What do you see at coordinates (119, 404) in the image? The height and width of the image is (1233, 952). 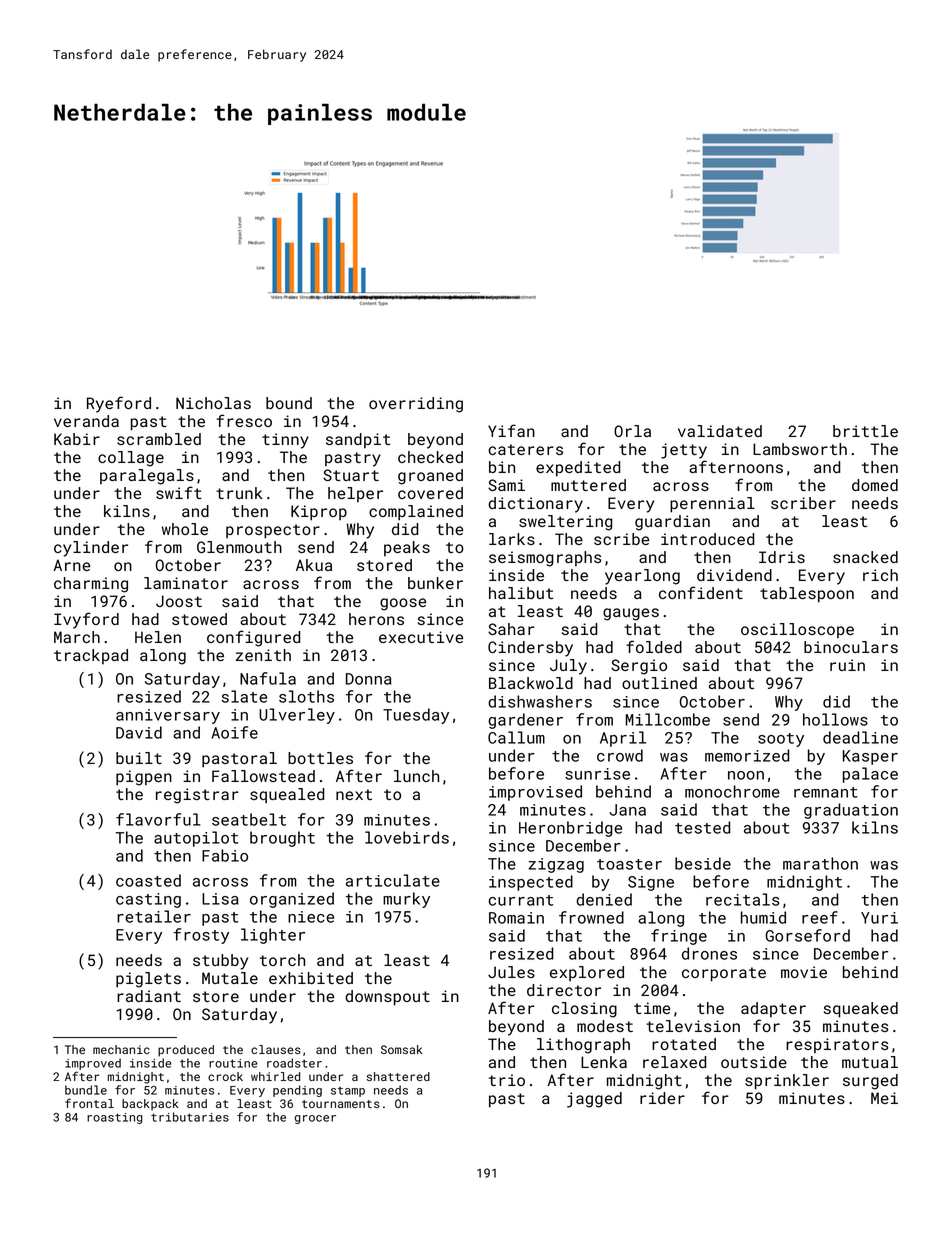 I see `Ryeford` at bounding box center [119, 404].
